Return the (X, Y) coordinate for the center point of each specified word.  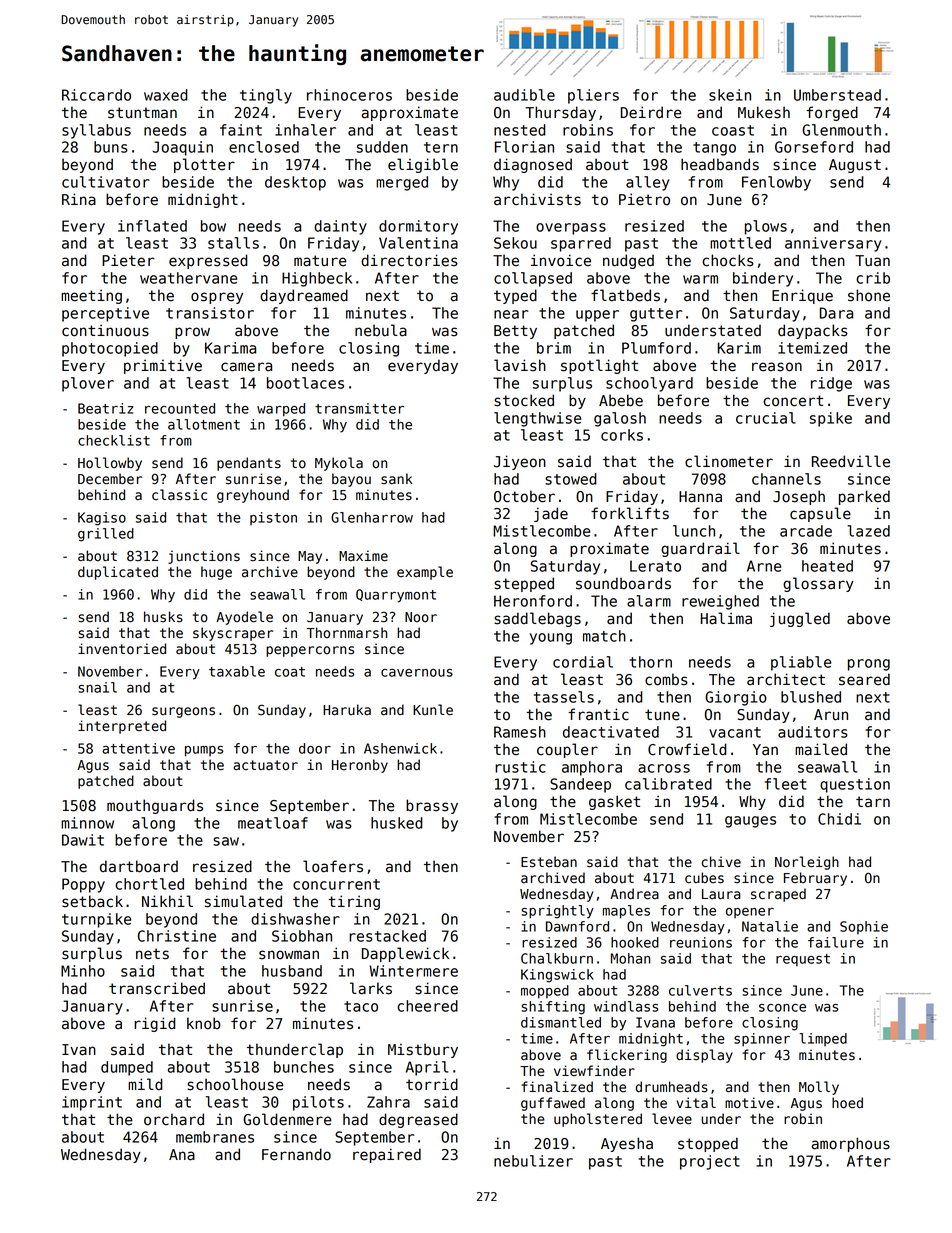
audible (524, 95)
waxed (166, 95)
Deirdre (651, 112)
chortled (149, 884)
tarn (873, 802)
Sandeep (580, 785)
